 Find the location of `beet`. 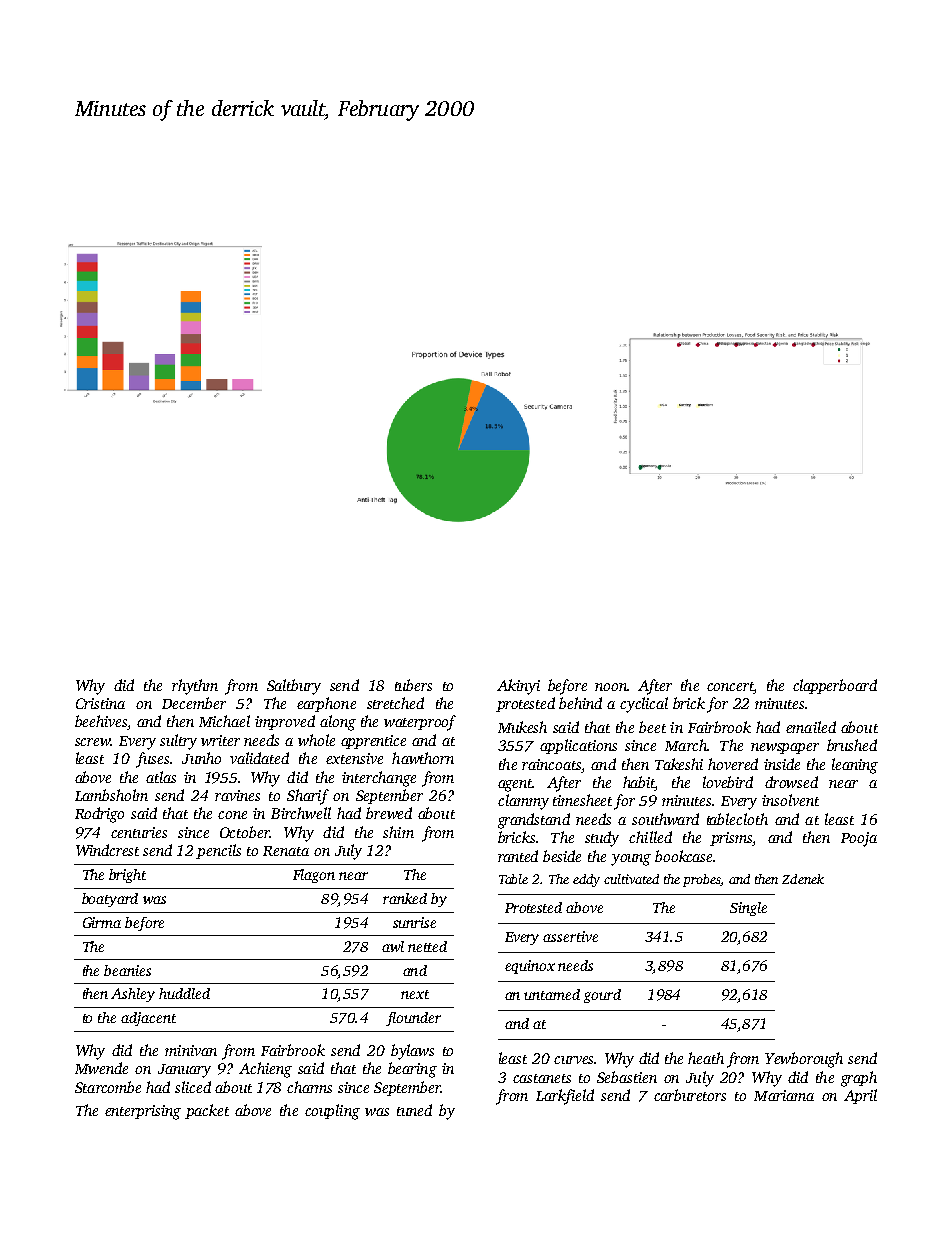

beet is located at coordinates (652, 727).
